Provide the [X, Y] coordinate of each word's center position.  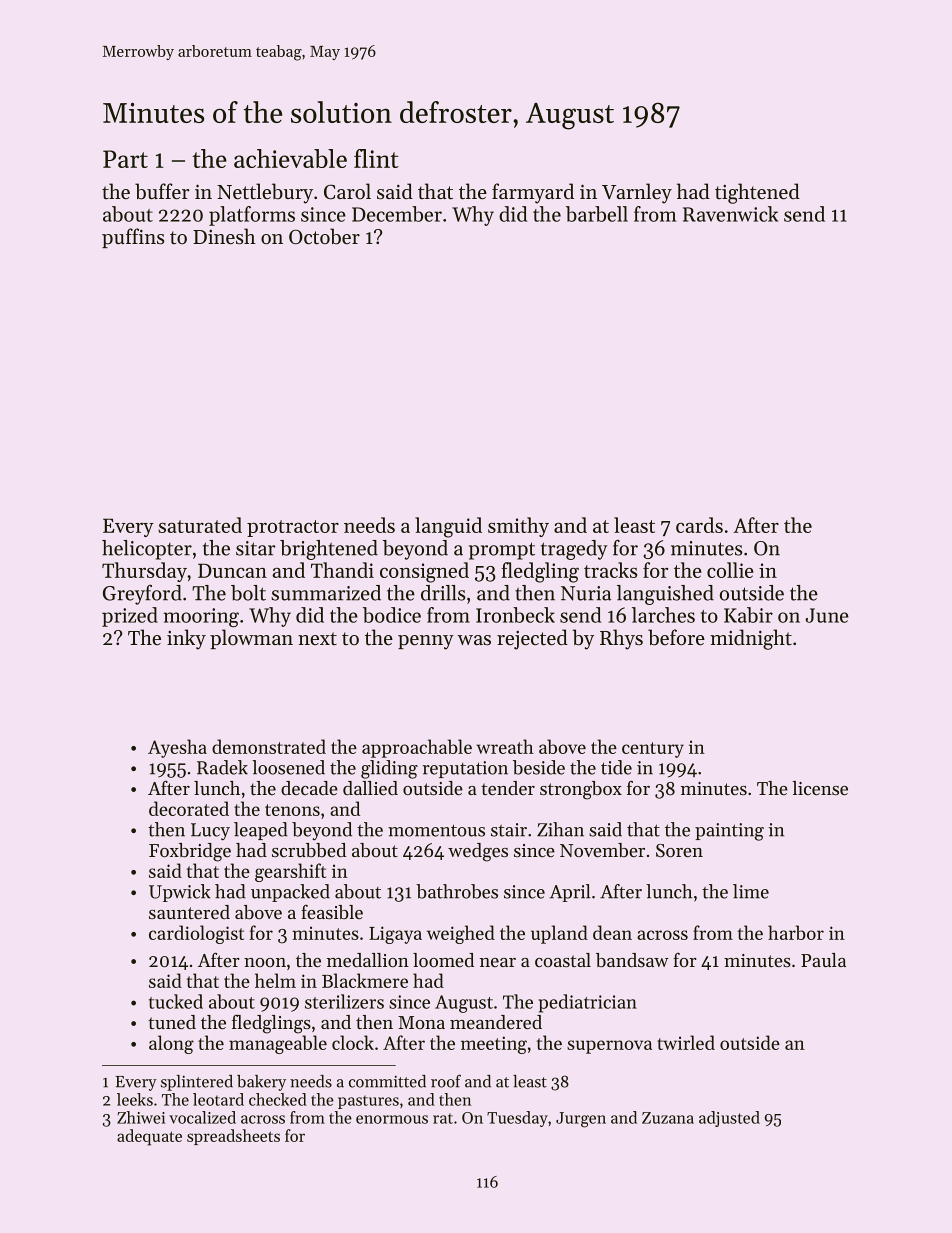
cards [699, 525]
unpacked [290, 893]
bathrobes [457, 891]
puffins [133, 238]
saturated [200, 525]
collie [730, 570]
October [324, 236]
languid [448, 527]
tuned [172, 1022]
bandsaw [632, 960]
